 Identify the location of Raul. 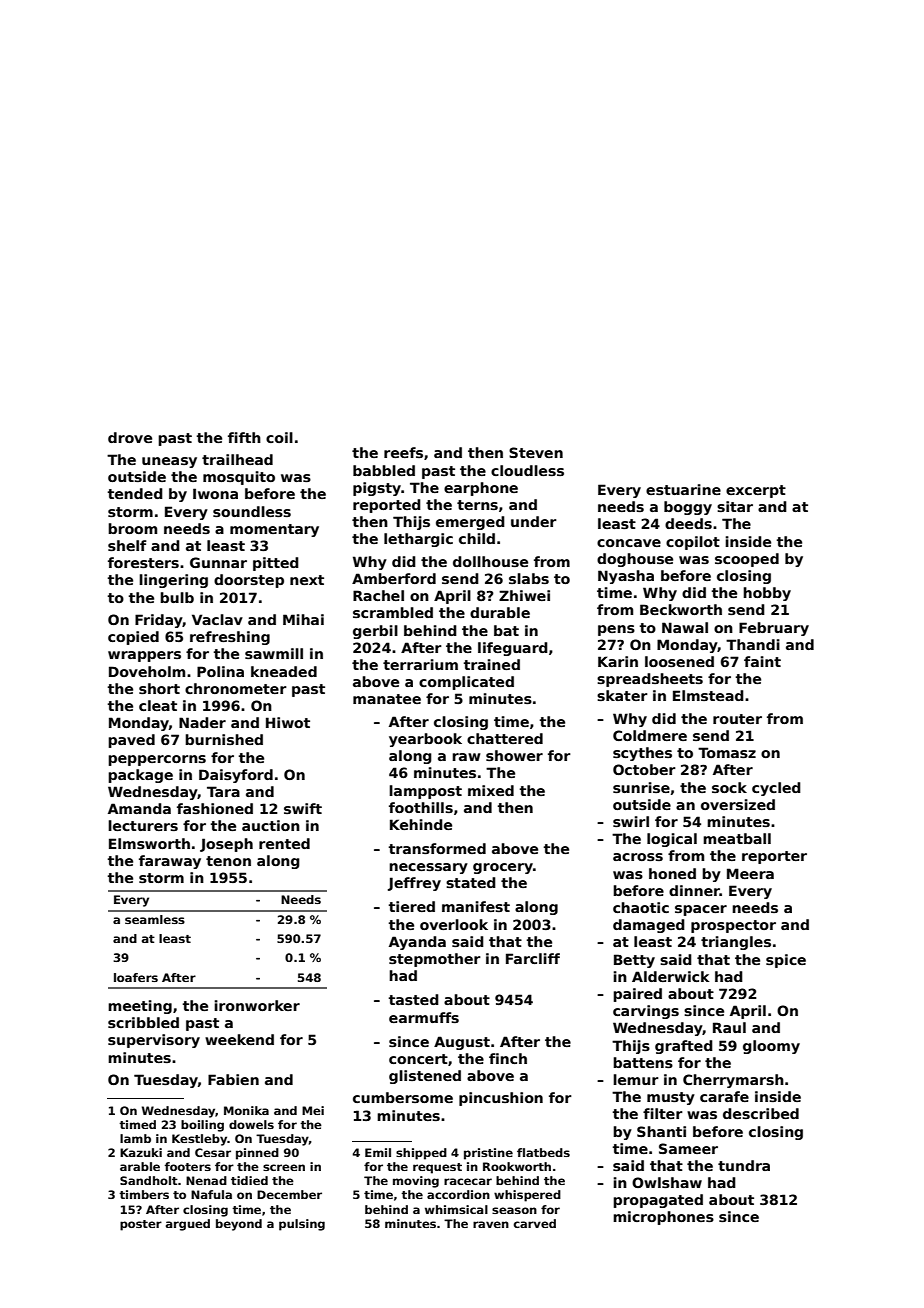
(729, 1027).
